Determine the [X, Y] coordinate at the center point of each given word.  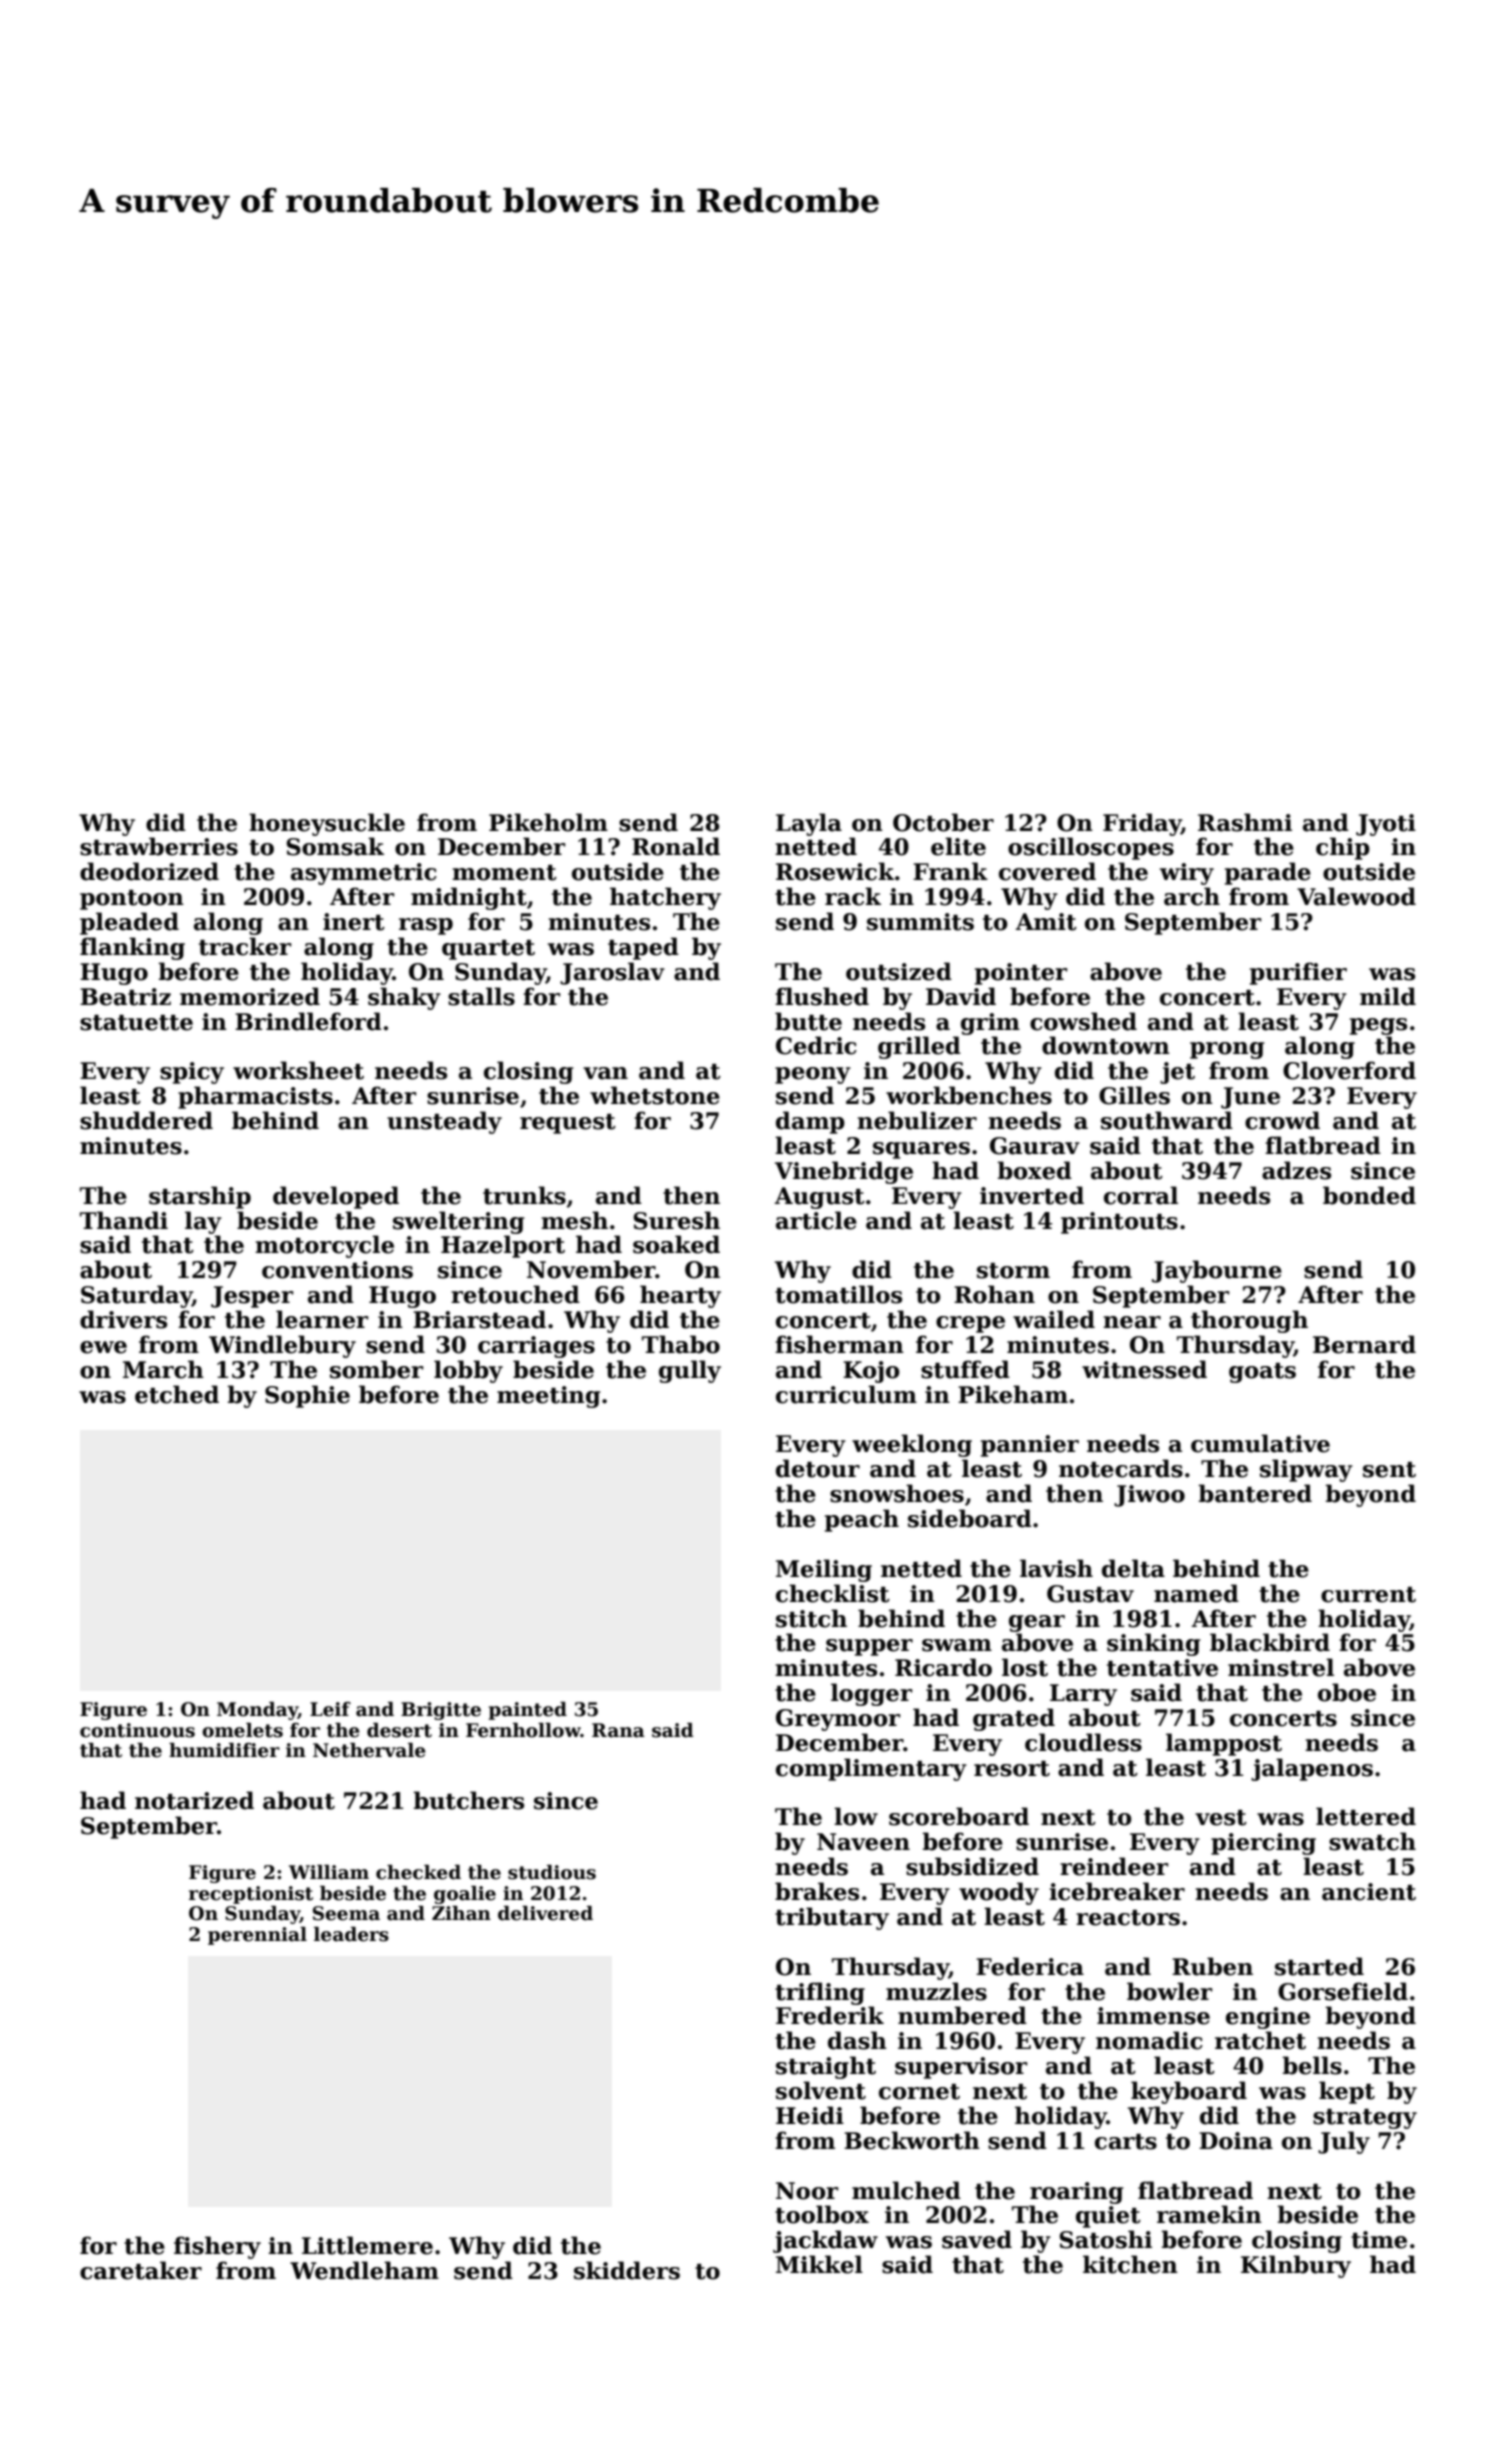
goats [1262, 1373]
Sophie [307, 1396]
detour [818, 1468]
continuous [137, 1730]
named [1196, 1593]
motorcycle [324, 1246]
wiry [1187, 874]
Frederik [830, 2015]
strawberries [159, 846]
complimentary [871, 1769]
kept [1347, 2092]
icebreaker [1117, 1891]
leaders [351, 1934]
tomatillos [838, 1294]
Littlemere [367, 2245]
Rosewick [835, 871]
